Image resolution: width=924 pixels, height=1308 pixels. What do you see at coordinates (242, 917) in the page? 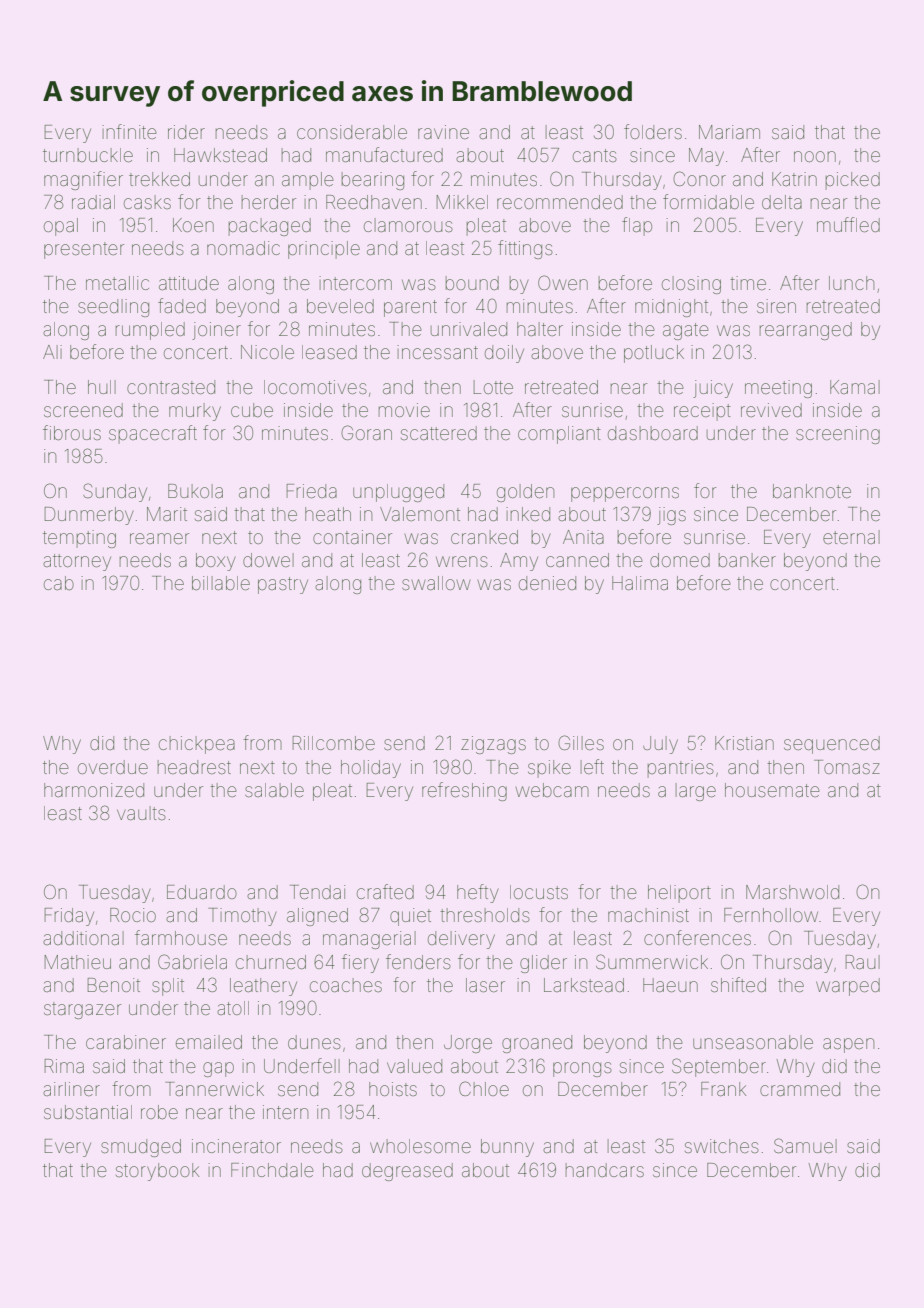
I see `Timothy` at bounding box center [242, 917].
